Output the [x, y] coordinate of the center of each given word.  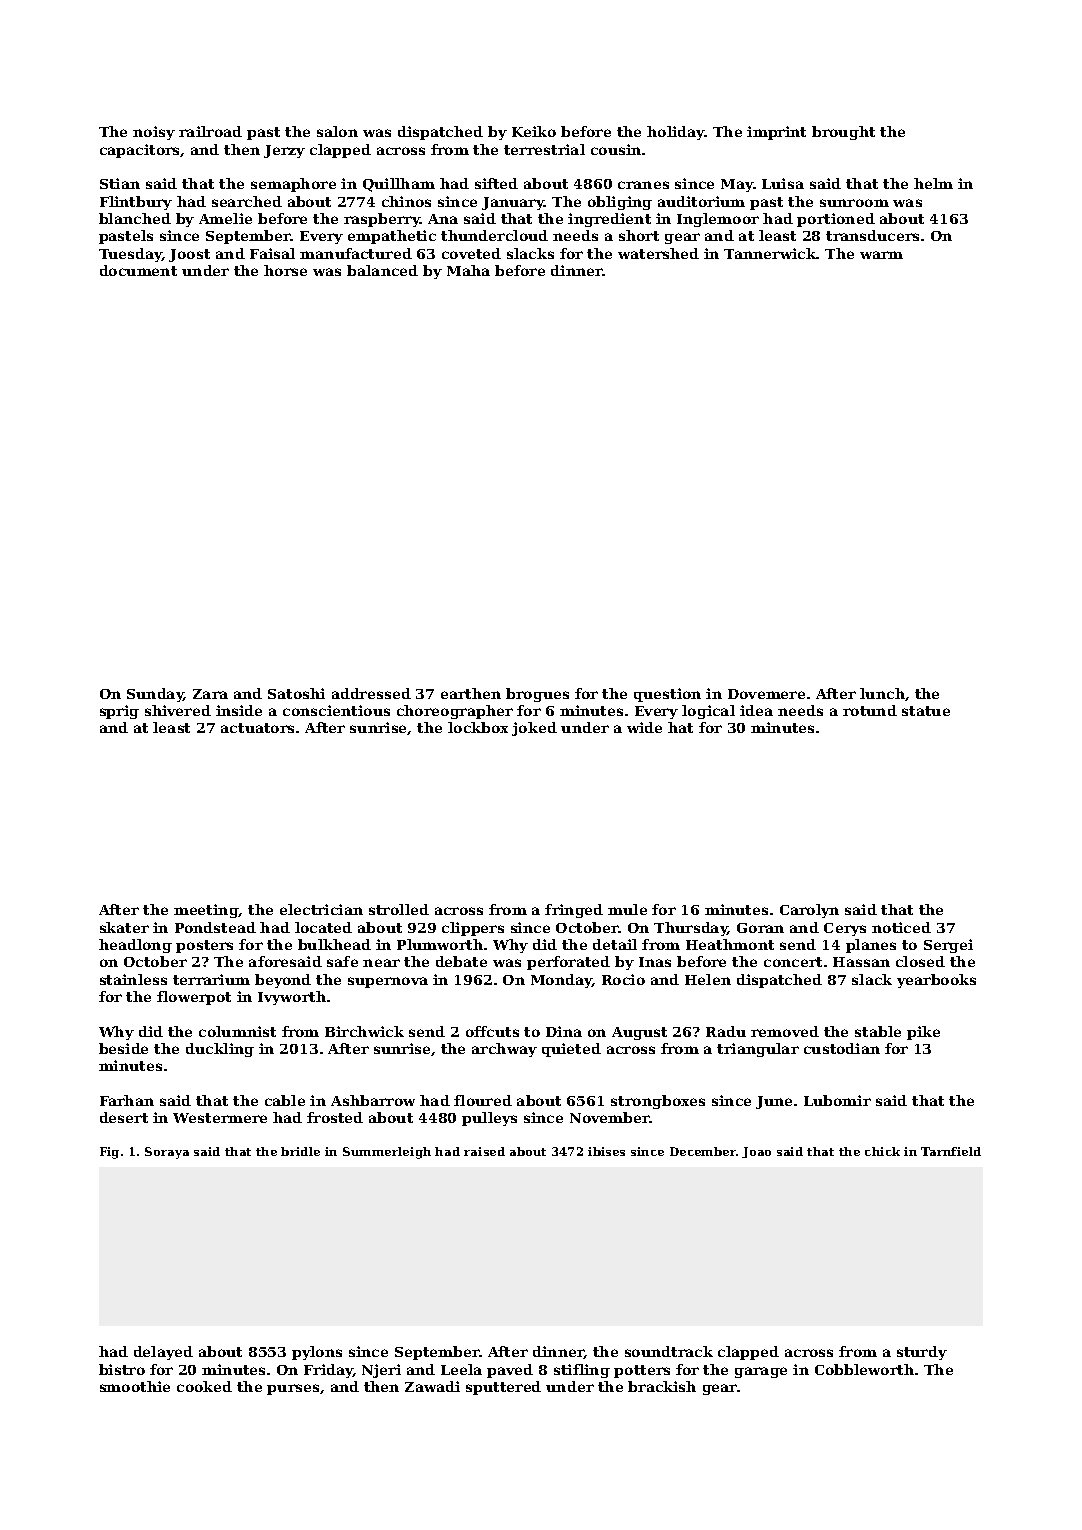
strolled [399, 909]
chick [882, 1151]
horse [285, 270]
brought [843, 133]
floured [483, 1100]
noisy [154, 133]
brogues [537, 695]
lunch [882, 693]
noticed [901, 927]
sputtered [503, 1388]
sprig [119, 712]
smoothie [135, 1386]
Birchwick [364, 1031]
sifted [496, 183]
